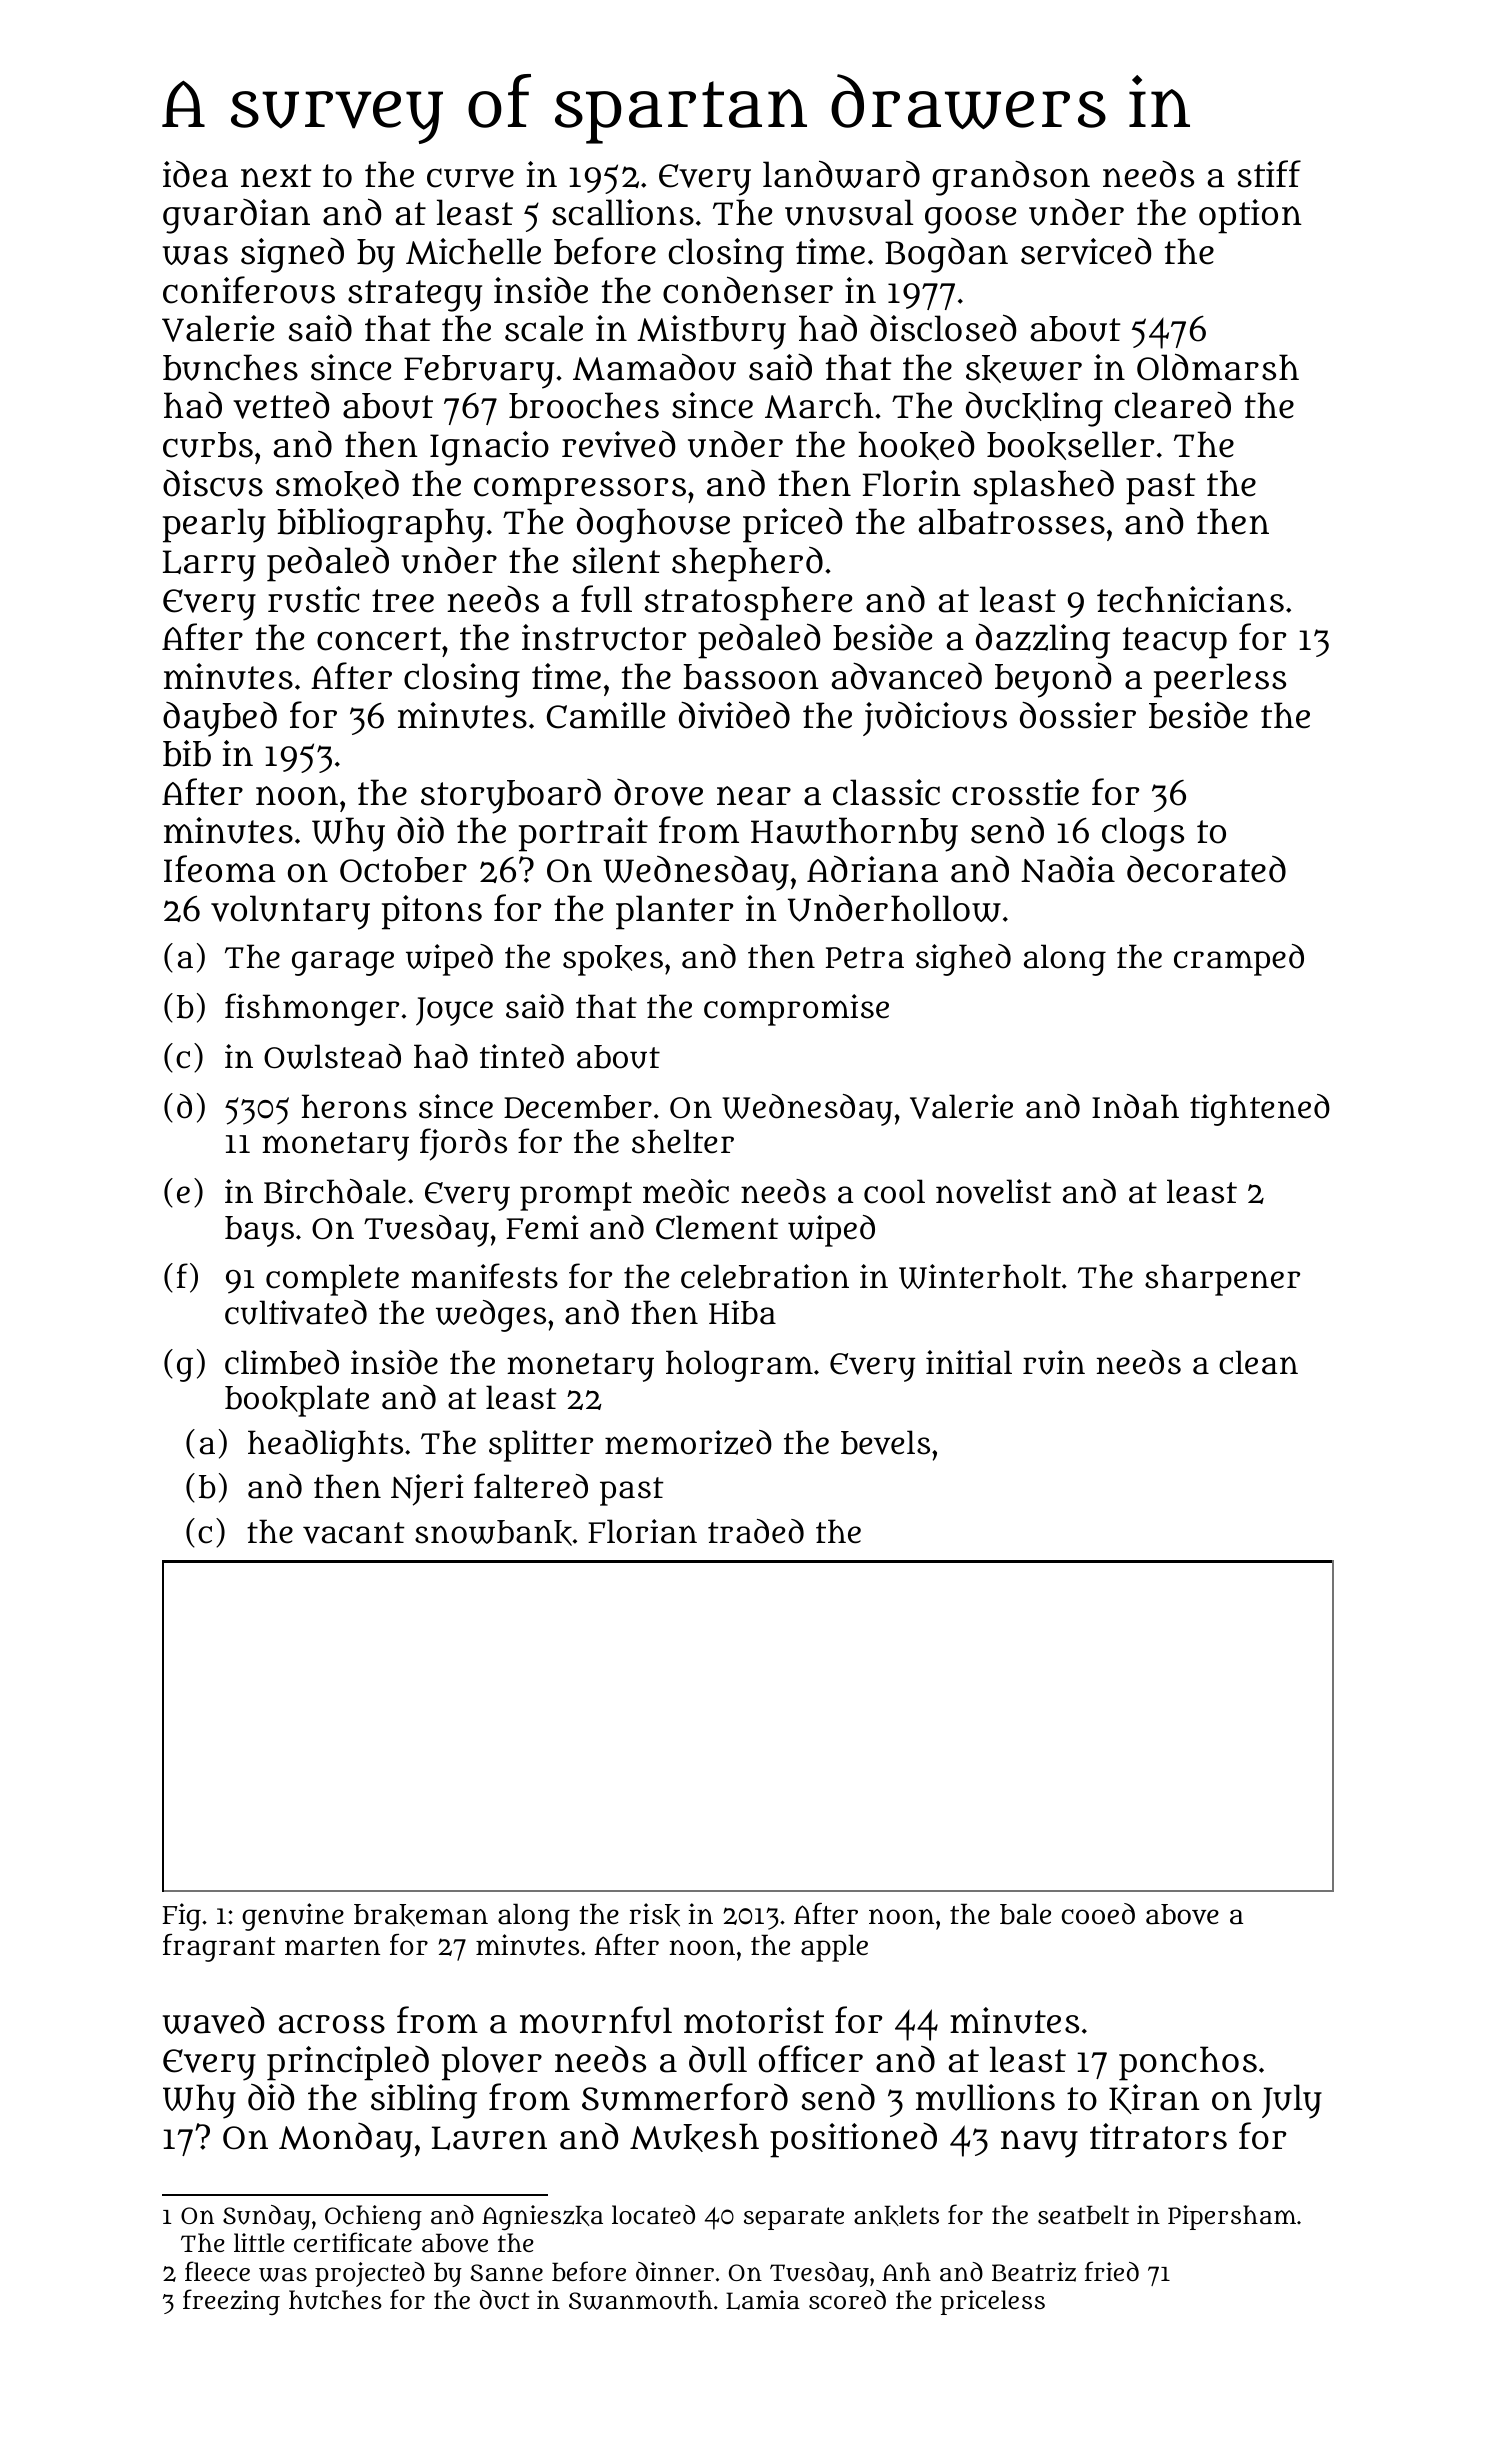  I want to click on stiff, so click(1269, 174).
